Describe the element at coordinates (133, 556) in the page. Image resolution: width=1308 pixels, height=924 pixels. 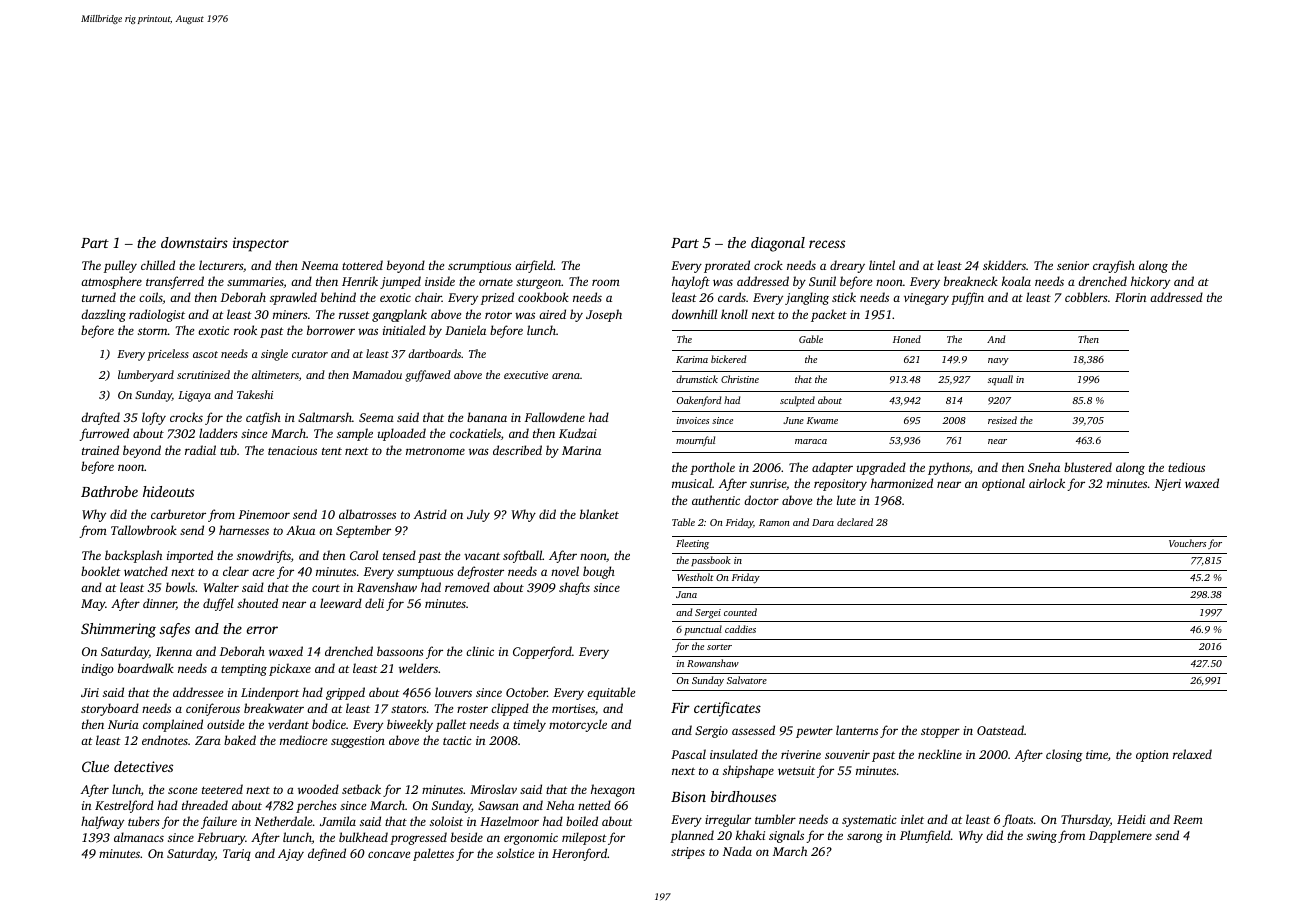
I see `backsplash` at that location.
